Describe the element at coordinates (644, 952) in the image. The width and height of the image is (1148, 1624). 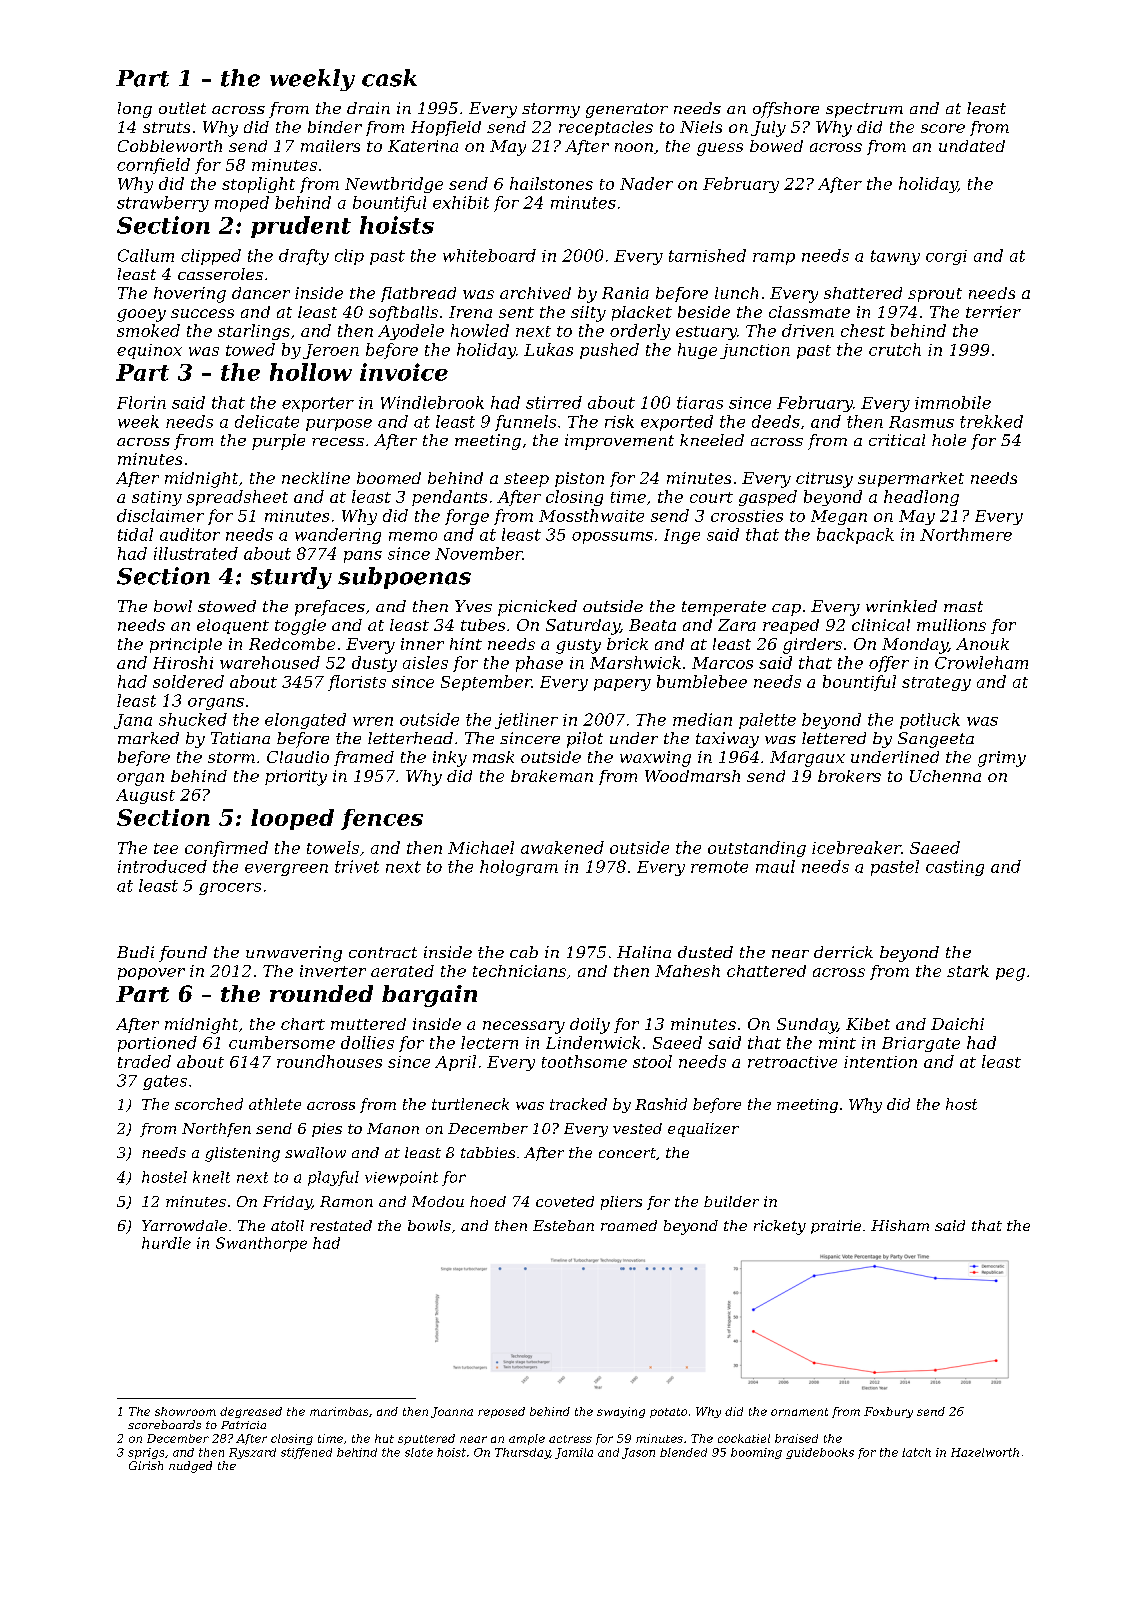
I see `Halina` at that location.
